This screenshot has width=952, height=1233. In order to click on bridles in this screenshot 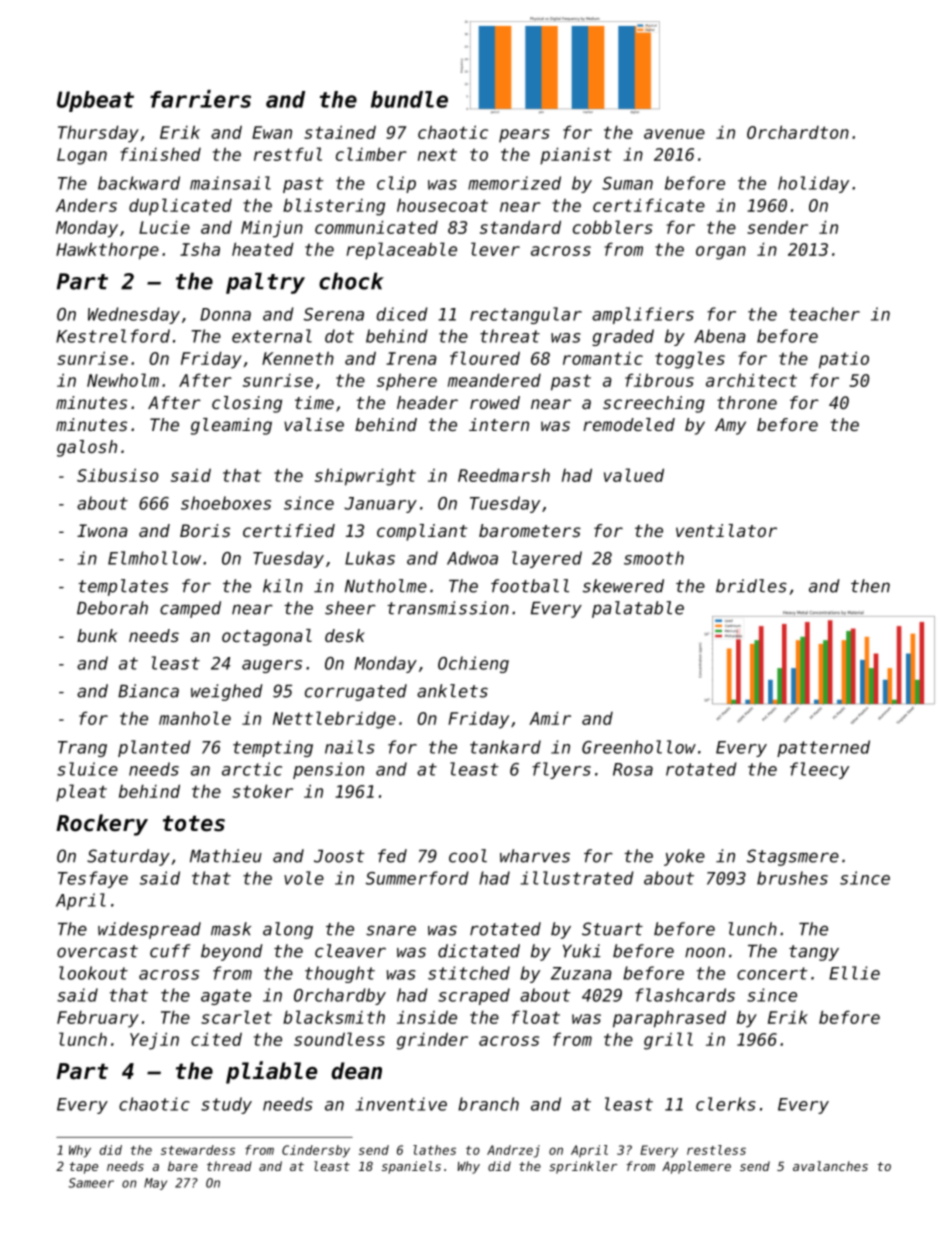, I will do `click(751, 586)`.
